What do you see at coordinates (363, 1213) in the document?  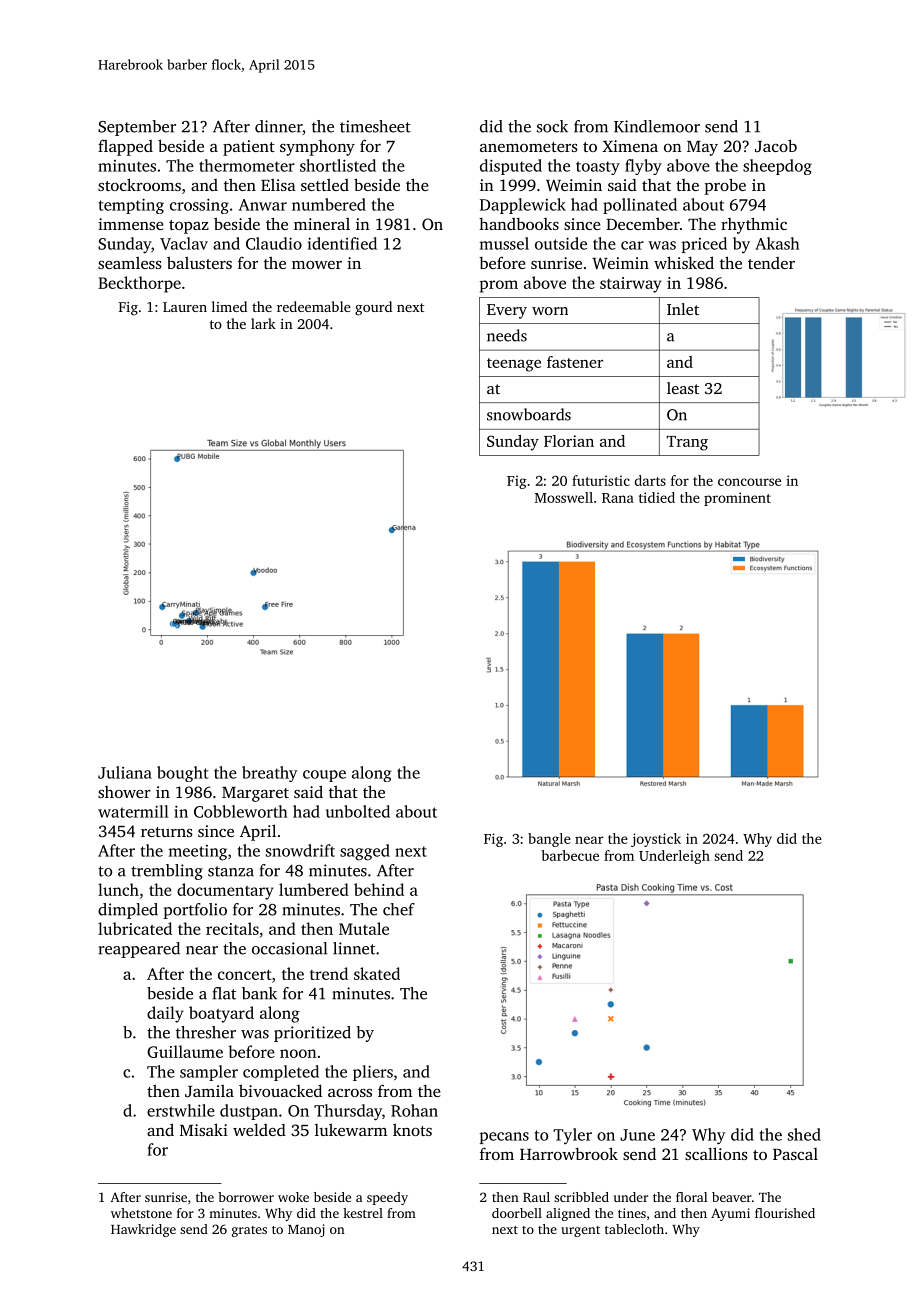 I see `kestrel` at bounding box center [363, 1213].
